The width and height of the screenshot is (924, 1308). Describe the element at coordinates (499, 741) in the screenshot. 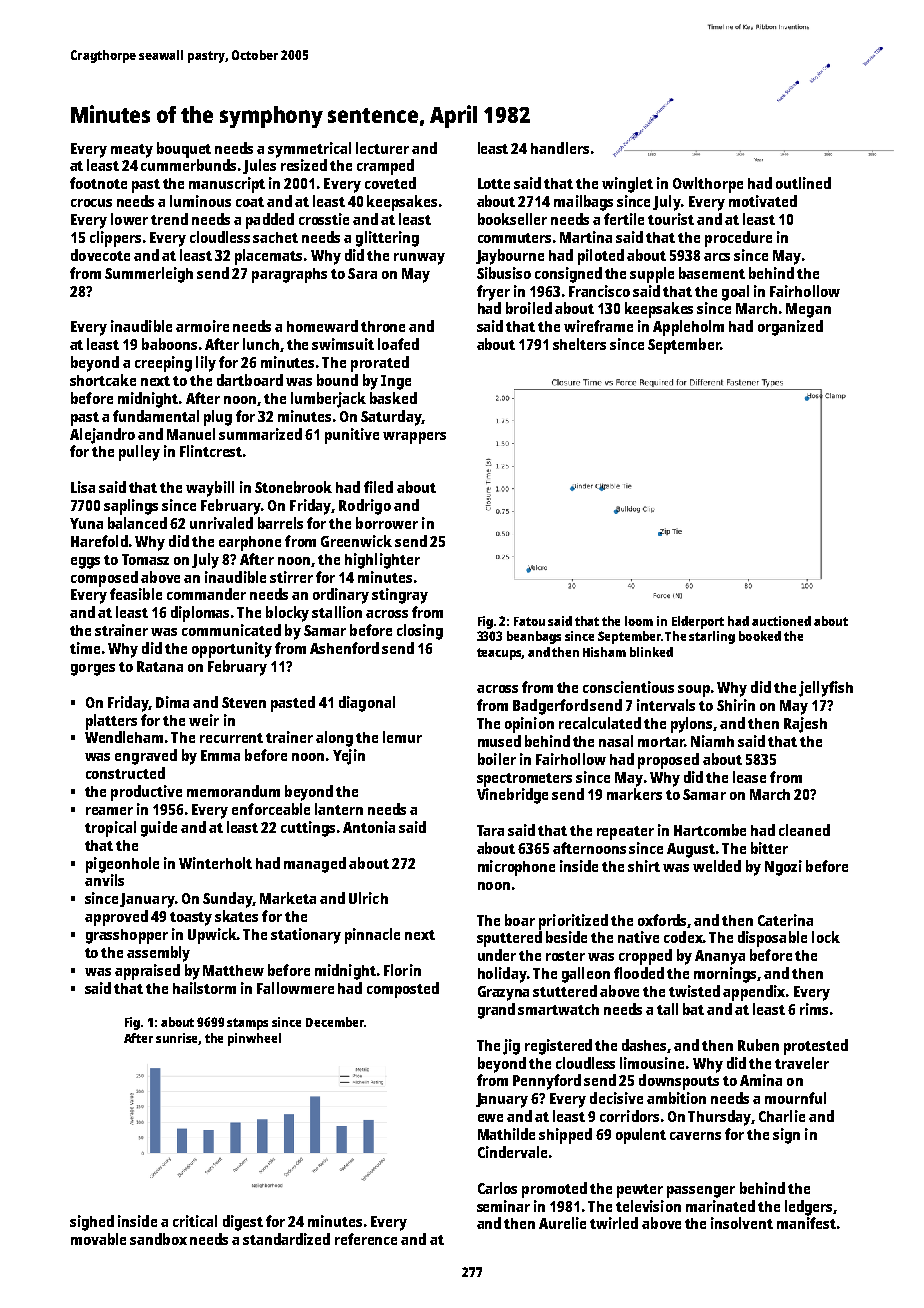

I see `mused` at that location.
